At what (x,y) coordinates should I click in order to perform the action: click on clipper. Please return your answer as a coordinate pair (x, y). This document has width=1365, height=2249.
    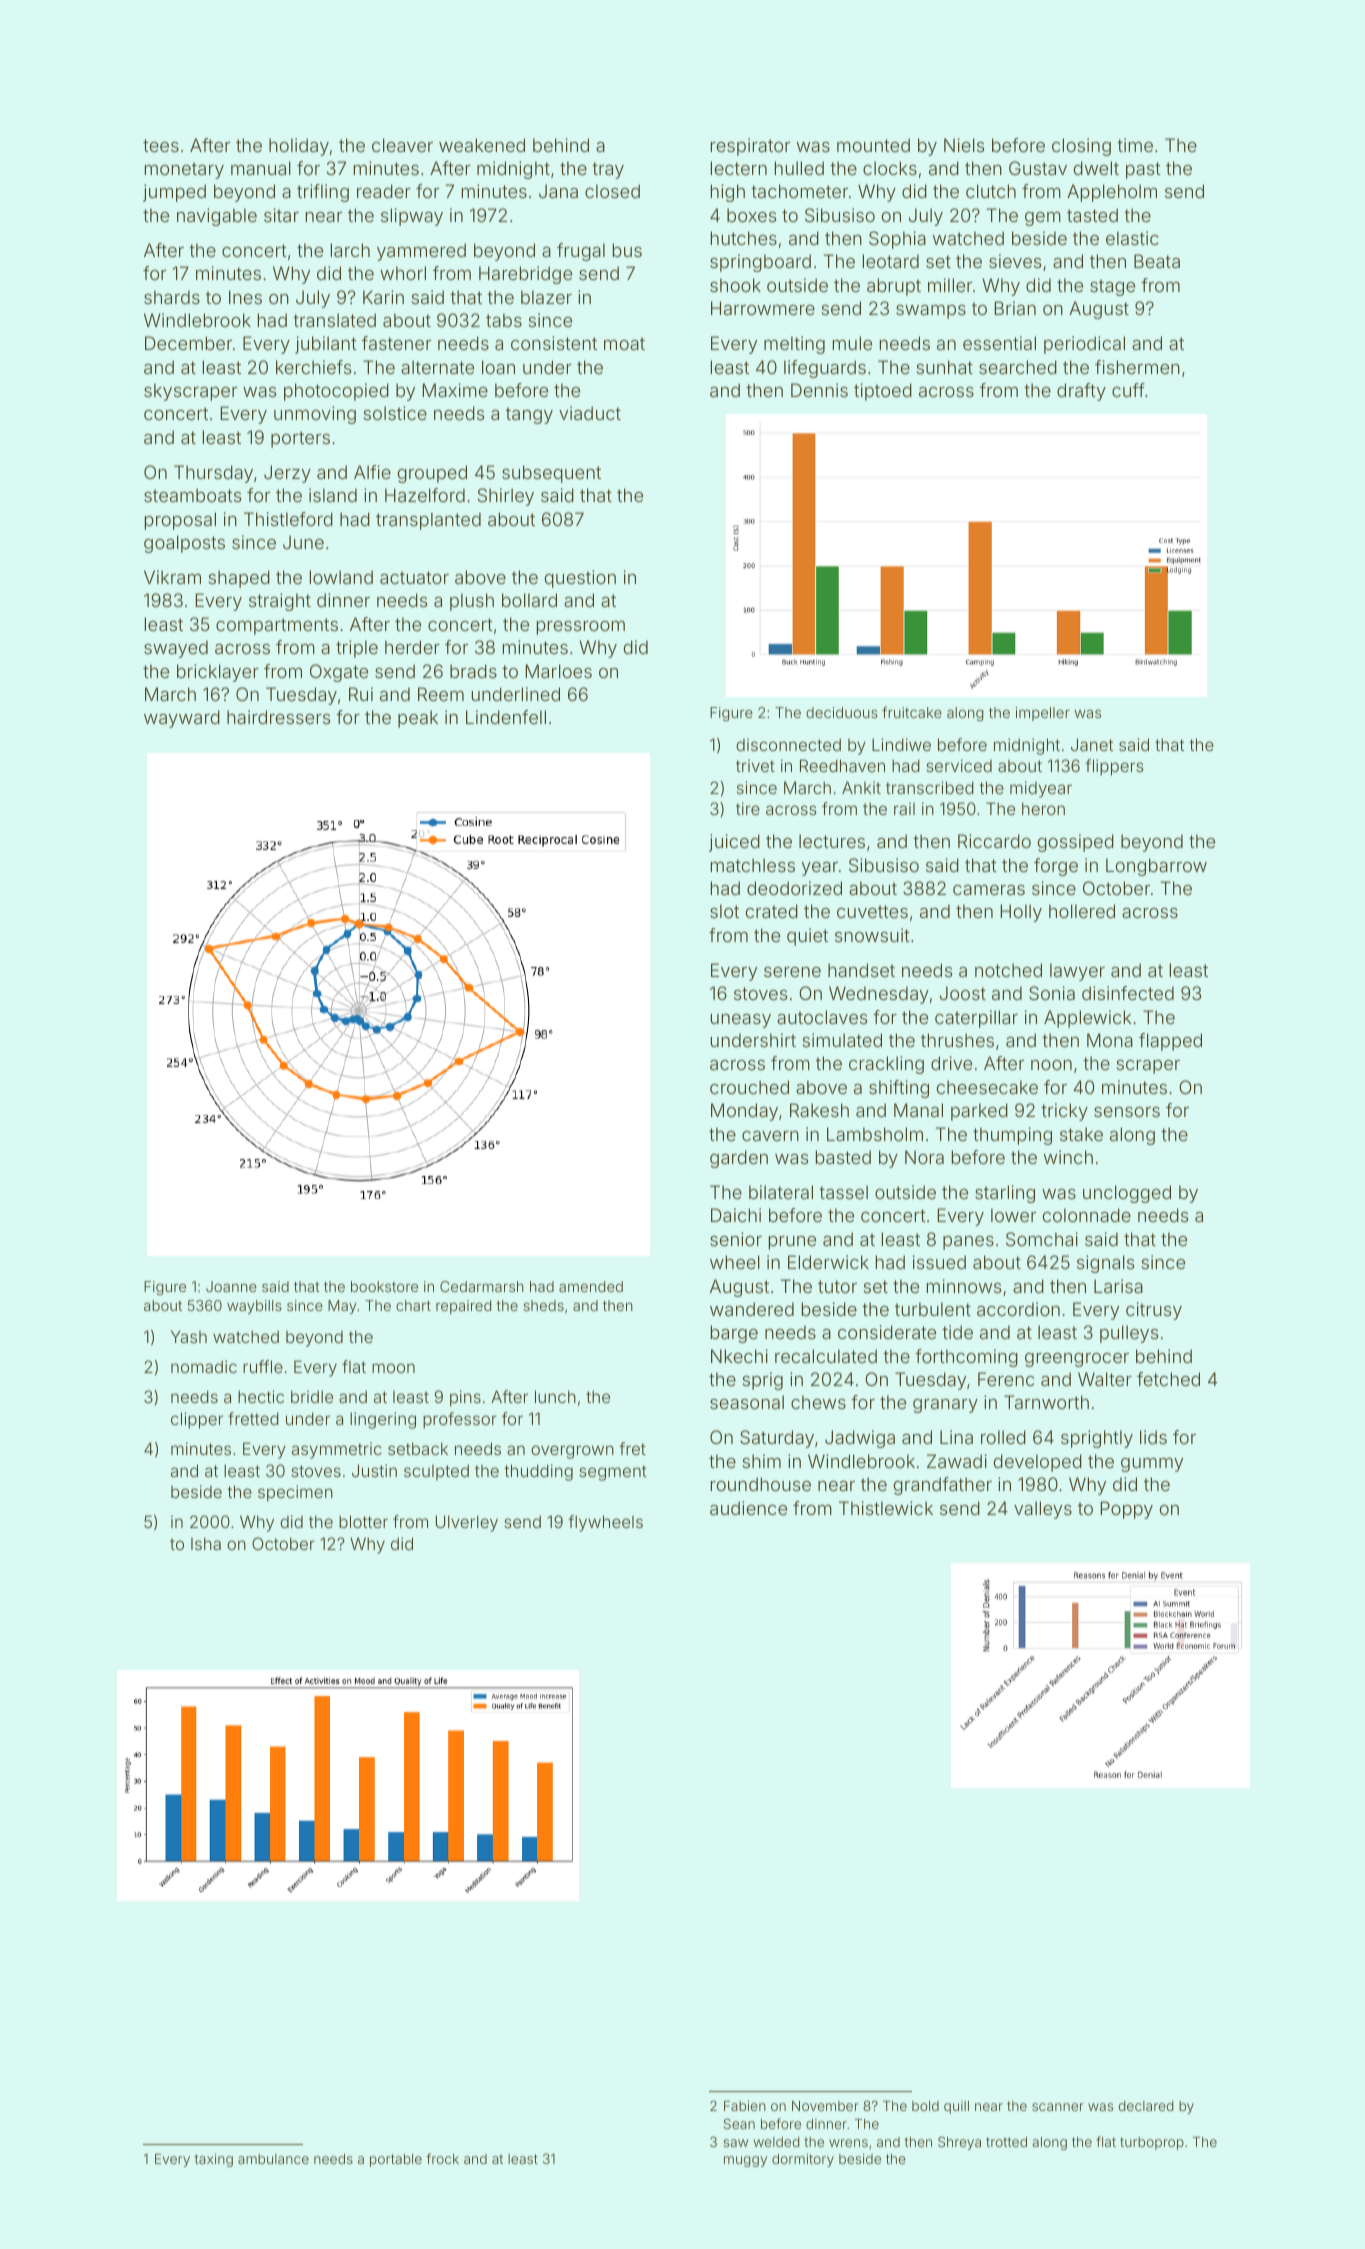
    Looking at the image, I should click on (197, 1420).
